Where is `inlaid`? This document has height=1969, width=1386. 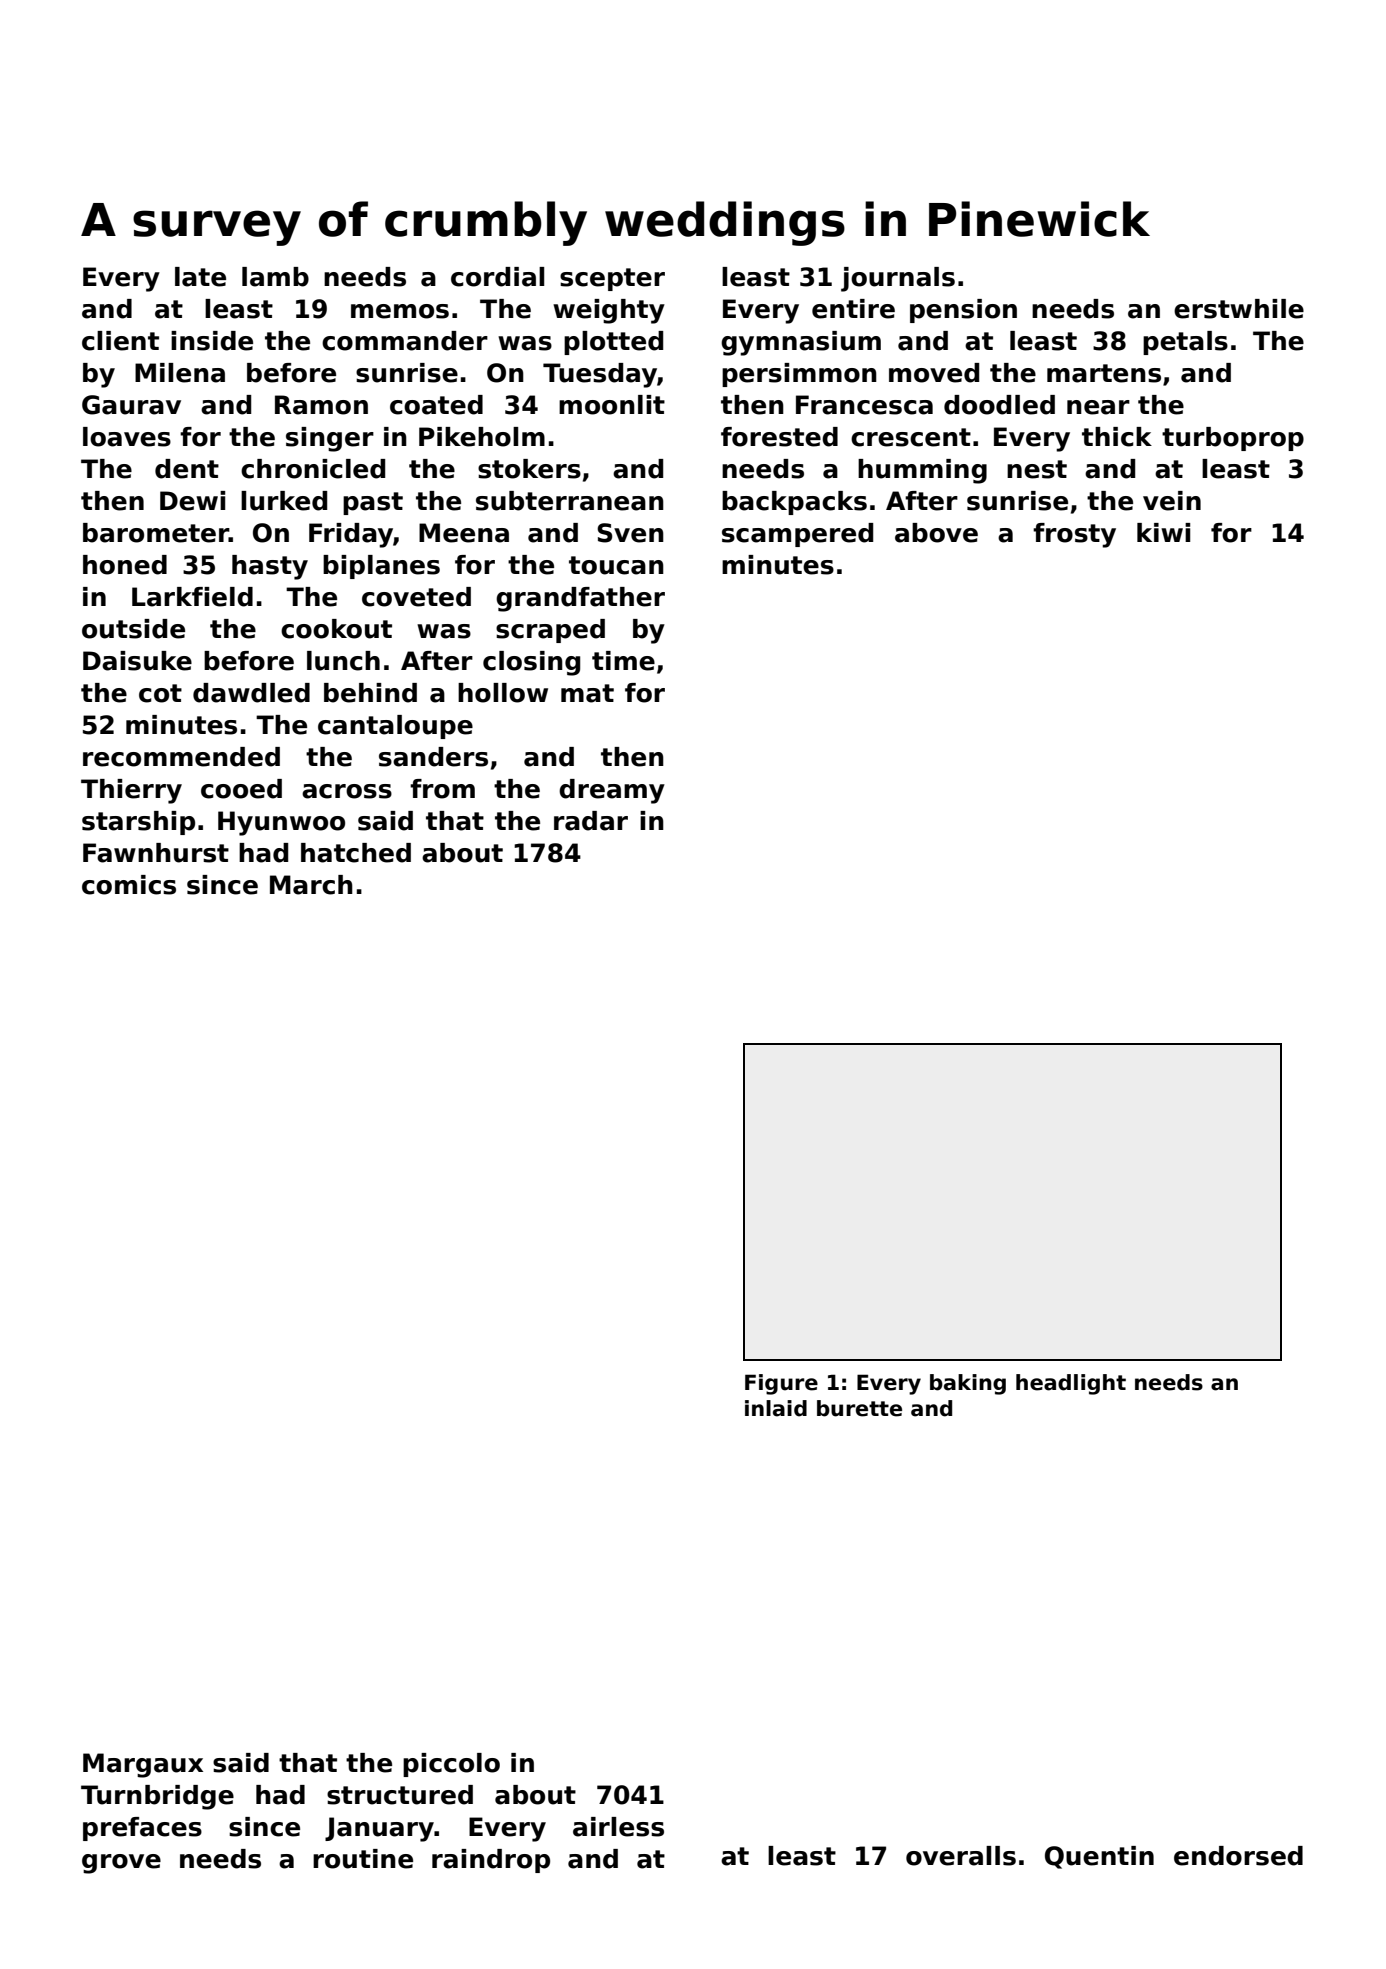
inlaid is located at coordinates (776, 1408).
